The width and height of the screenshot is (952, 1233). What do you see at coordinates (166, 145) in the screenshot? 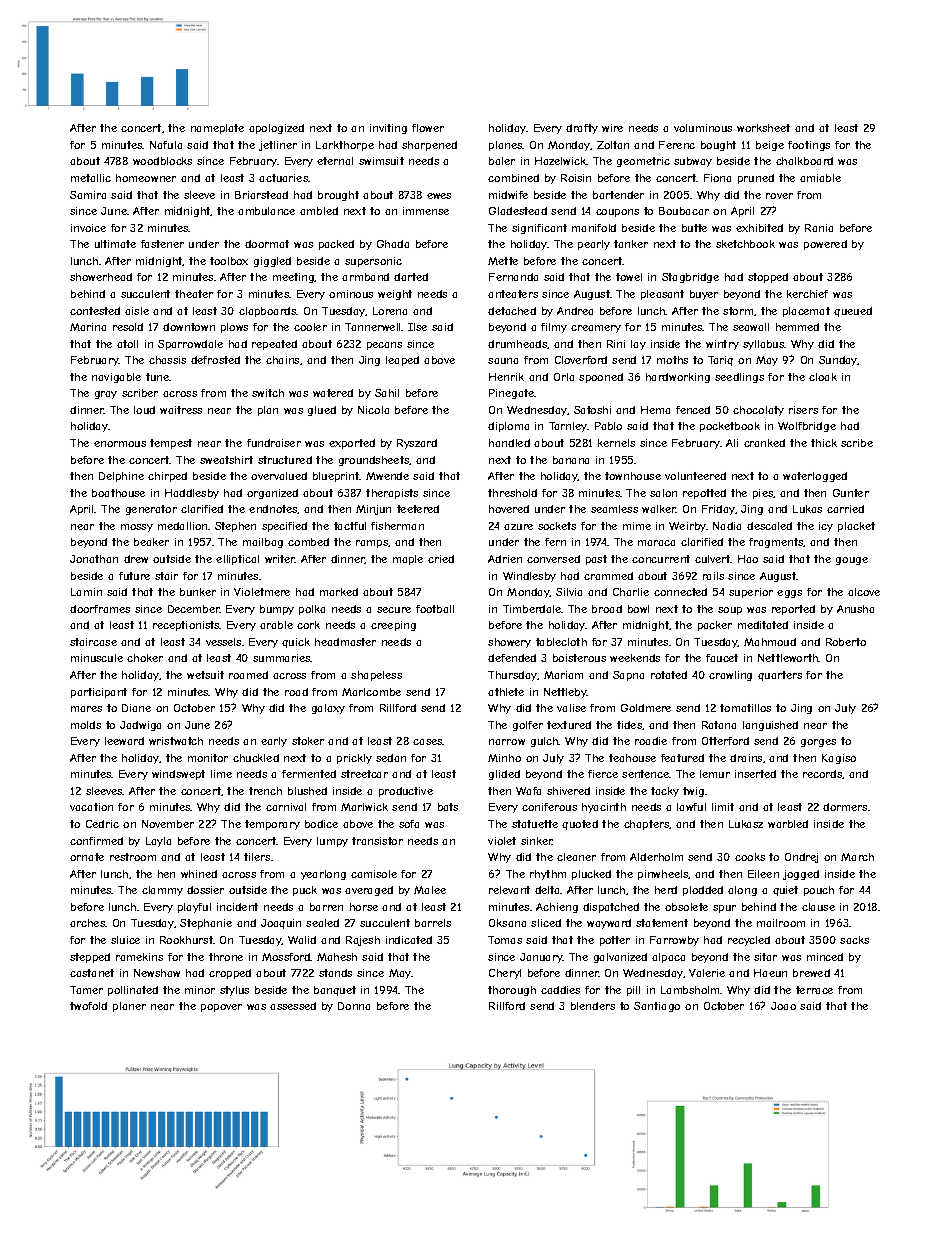
I see `Nafula` at bounding box center [166, 145].
